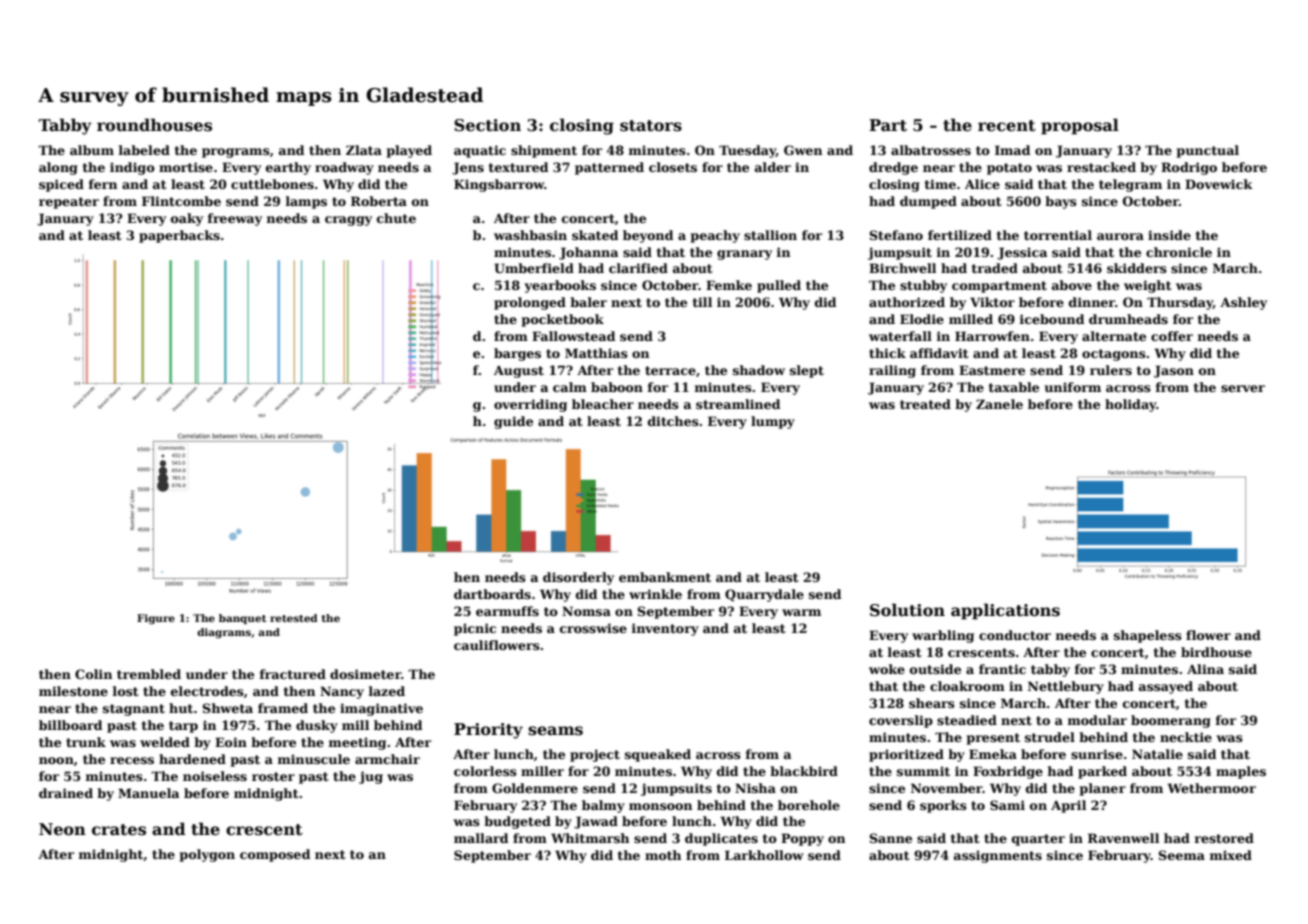  What do you see at coordinates (999, 404) in the screenshot?
I see `Zanele` at bounding box center [999, 404].
